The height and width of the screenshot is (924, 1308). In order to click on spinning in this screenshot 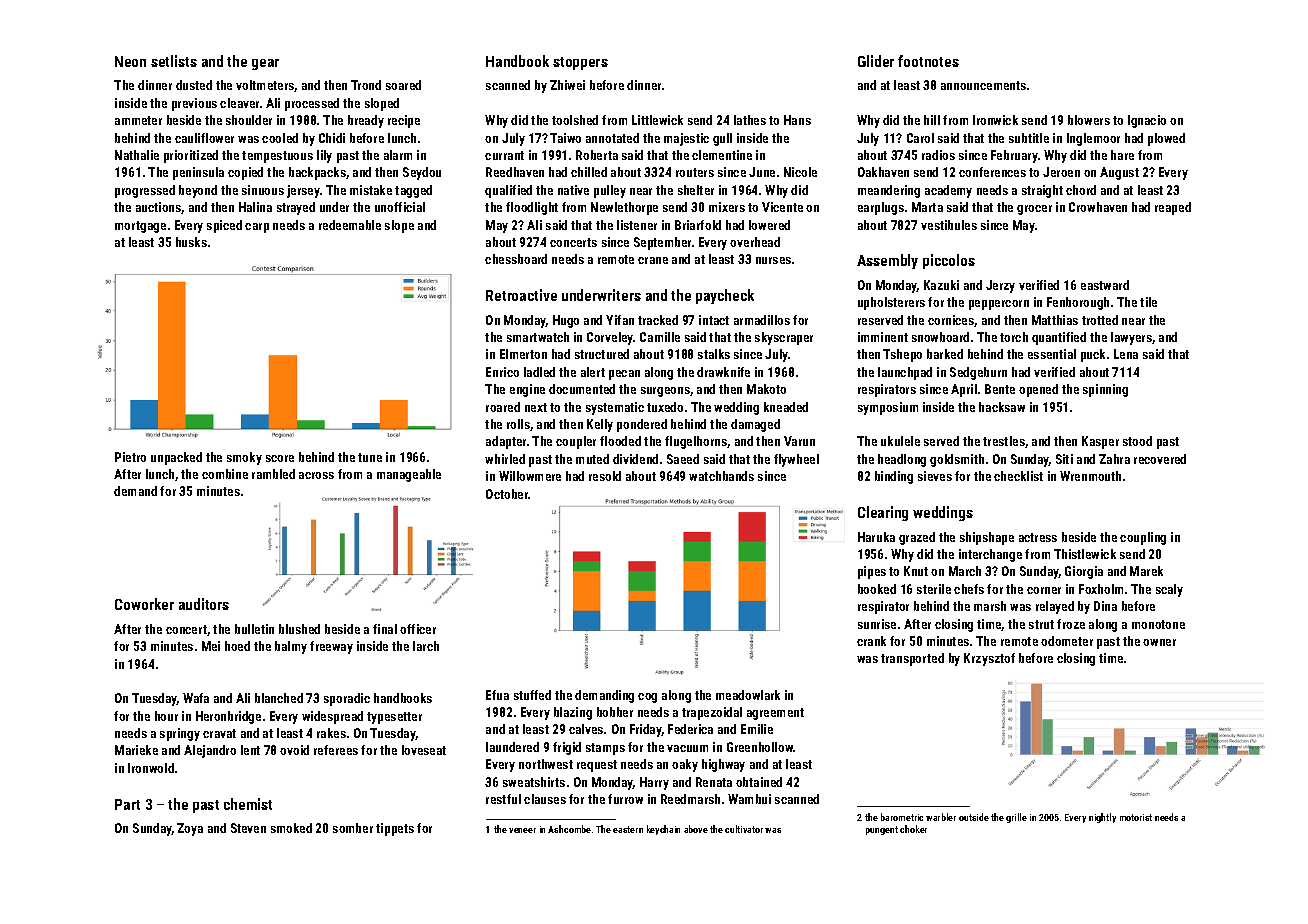, I will do `click(1105, 390)`.
